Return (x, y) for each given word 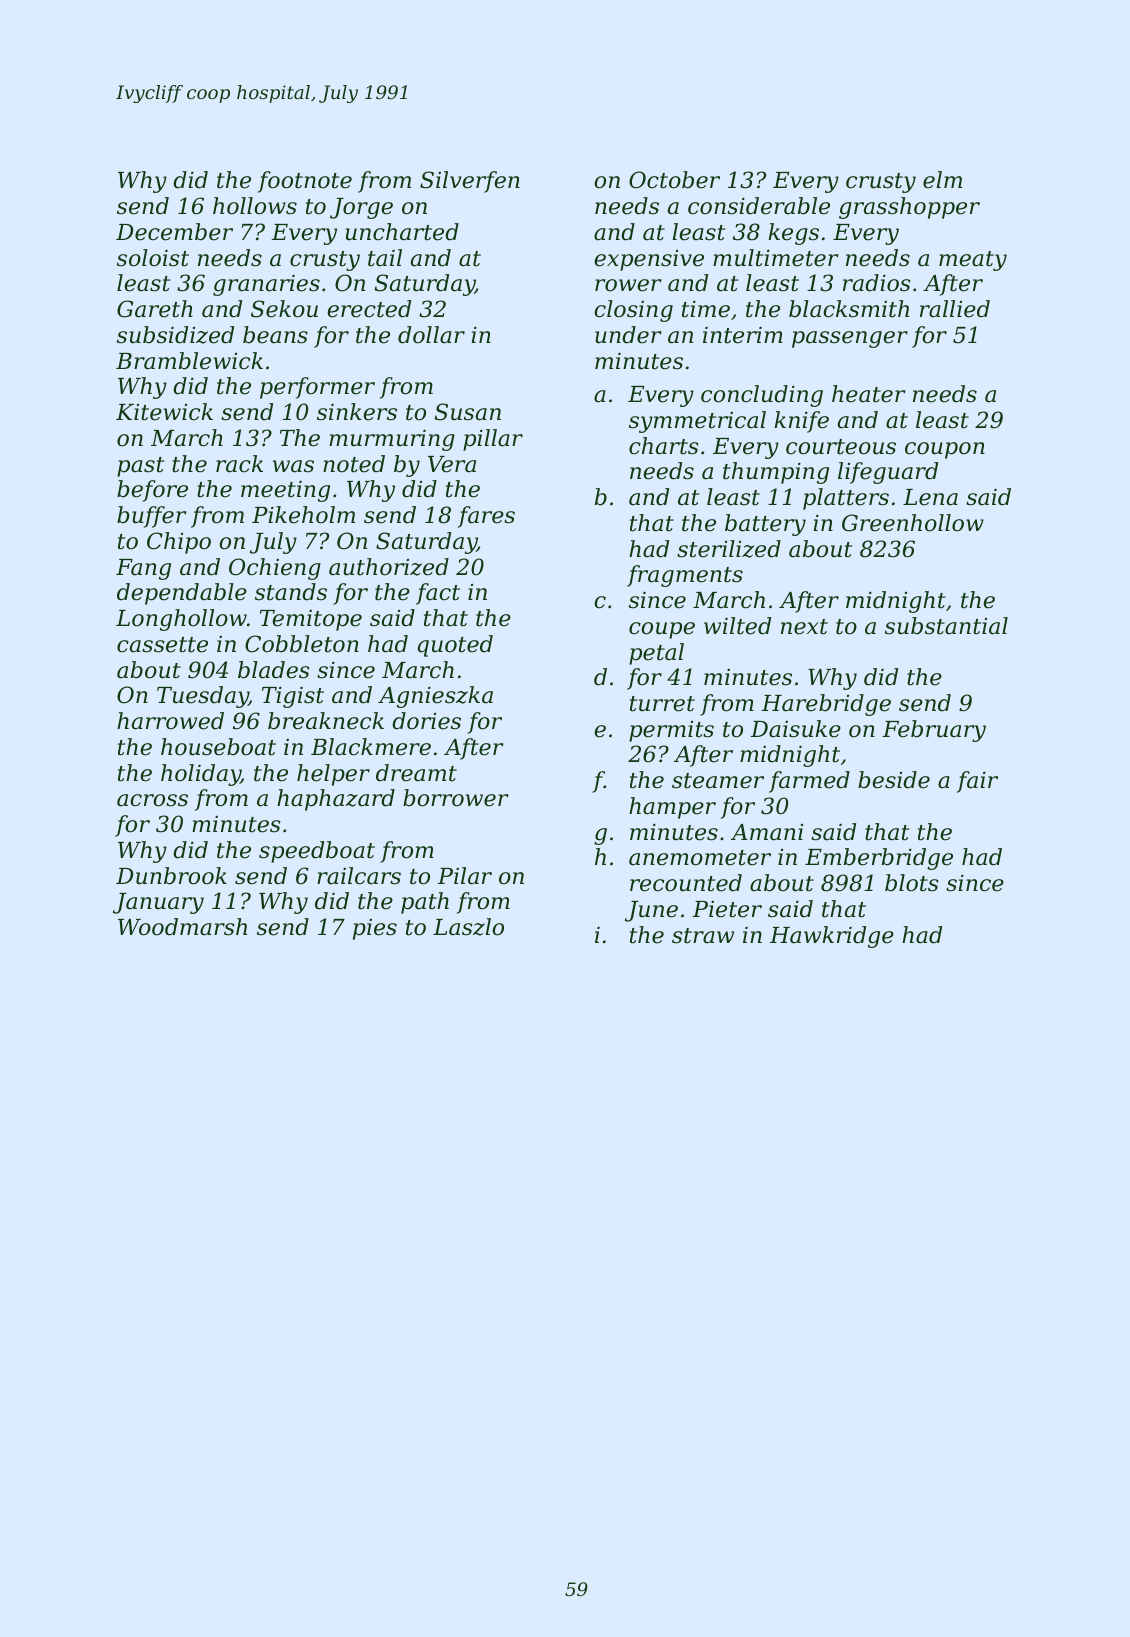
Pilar (465, 876)
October (674, 180)
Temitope (311, 620)
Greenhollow (913, 523)
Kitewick (164, 412)
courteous (841, 447)
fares (486, 517)
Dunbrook (171, 876)
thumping (776, 473)
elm (942, 180)
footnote (305, 182)
